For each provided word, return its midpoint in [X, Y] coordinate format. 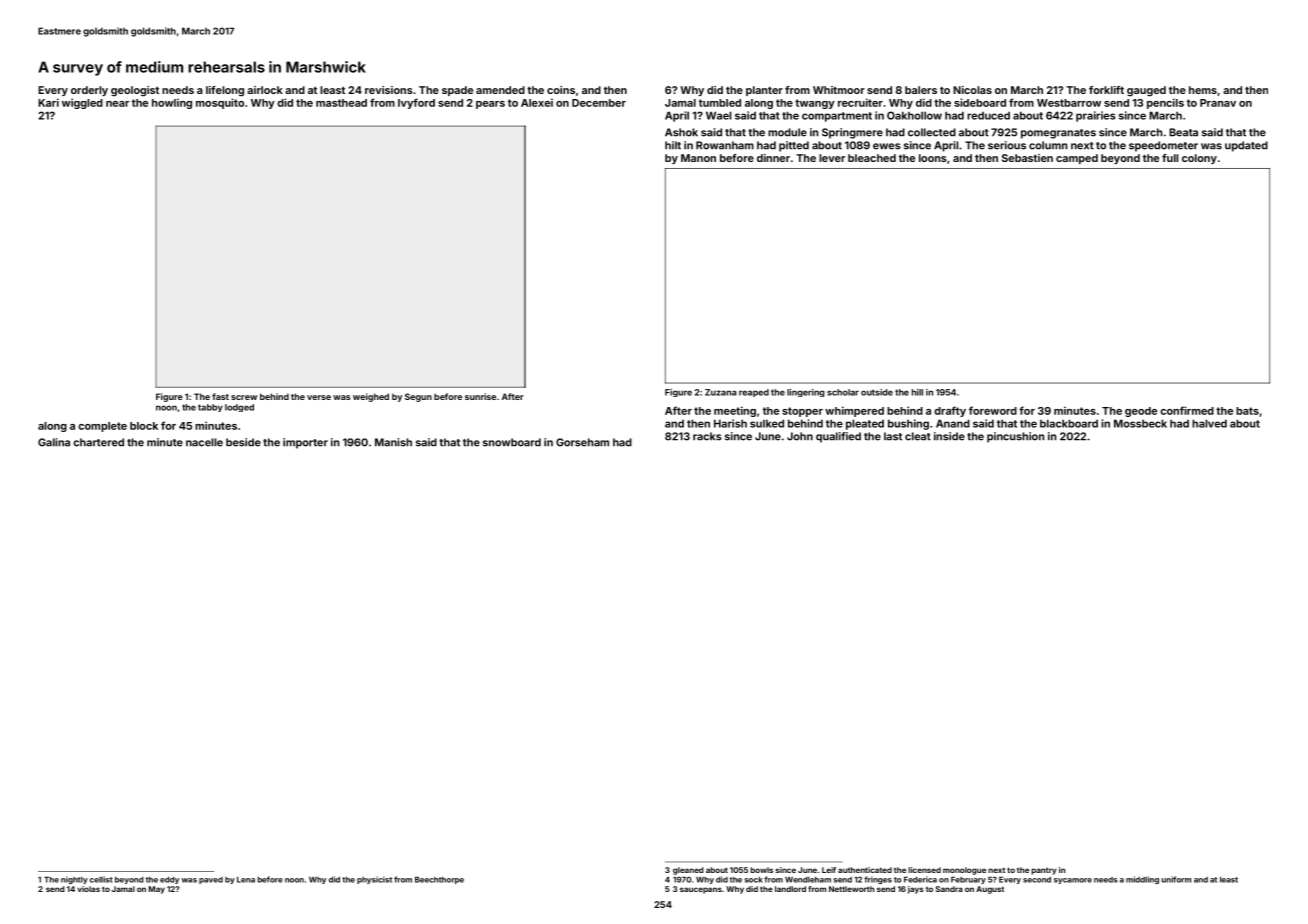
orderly [89, 91]
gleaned [688, 871]
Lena [246, 880]
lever [832, 158]
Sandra [949, 889]
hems [1203, 90]
